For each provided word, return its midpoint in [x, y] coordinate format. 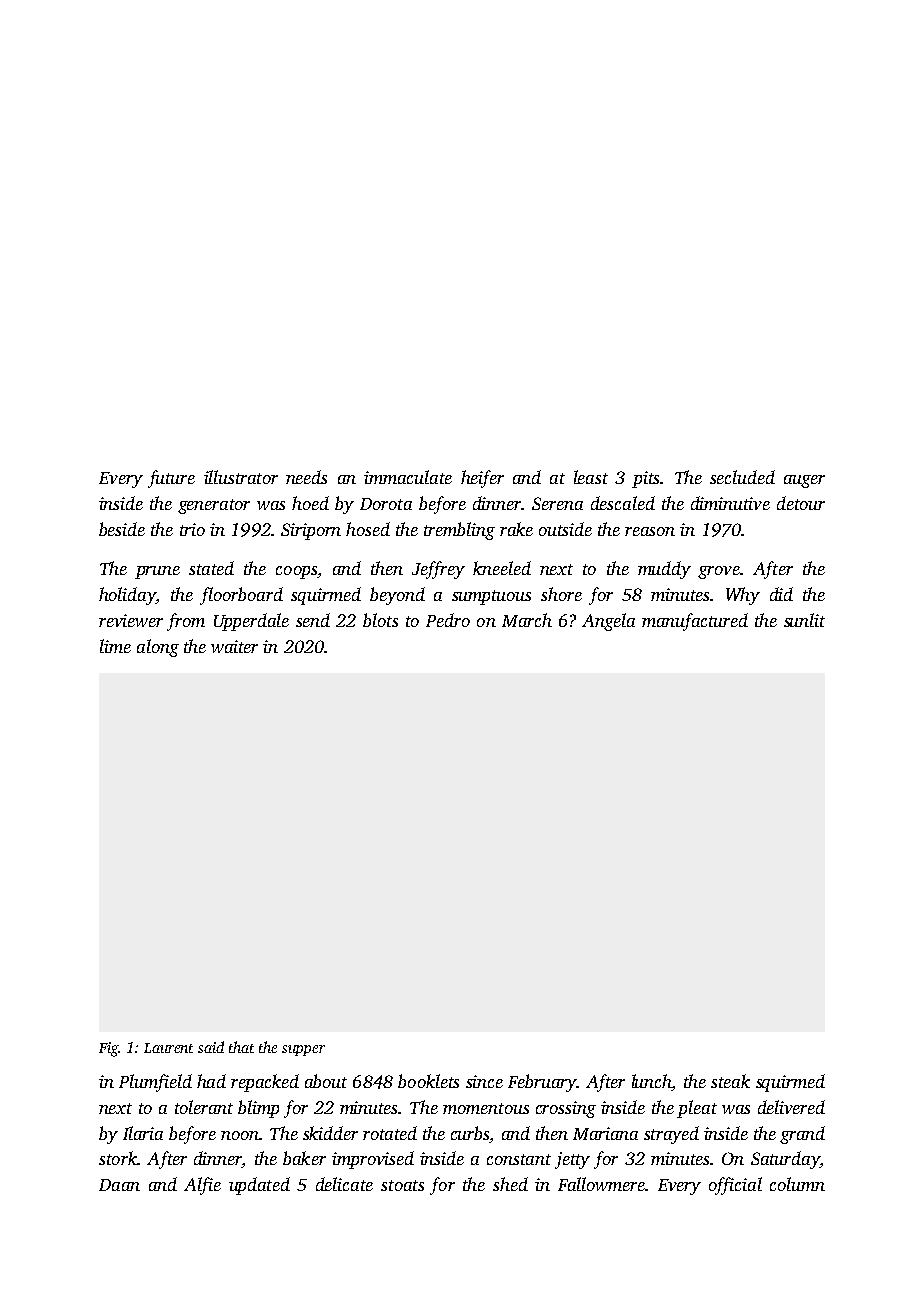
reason [650, 531]
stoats [402, 1185]
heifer [482, 479]
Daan [119, 1185]
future [171, 479]
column [797, 1184]
